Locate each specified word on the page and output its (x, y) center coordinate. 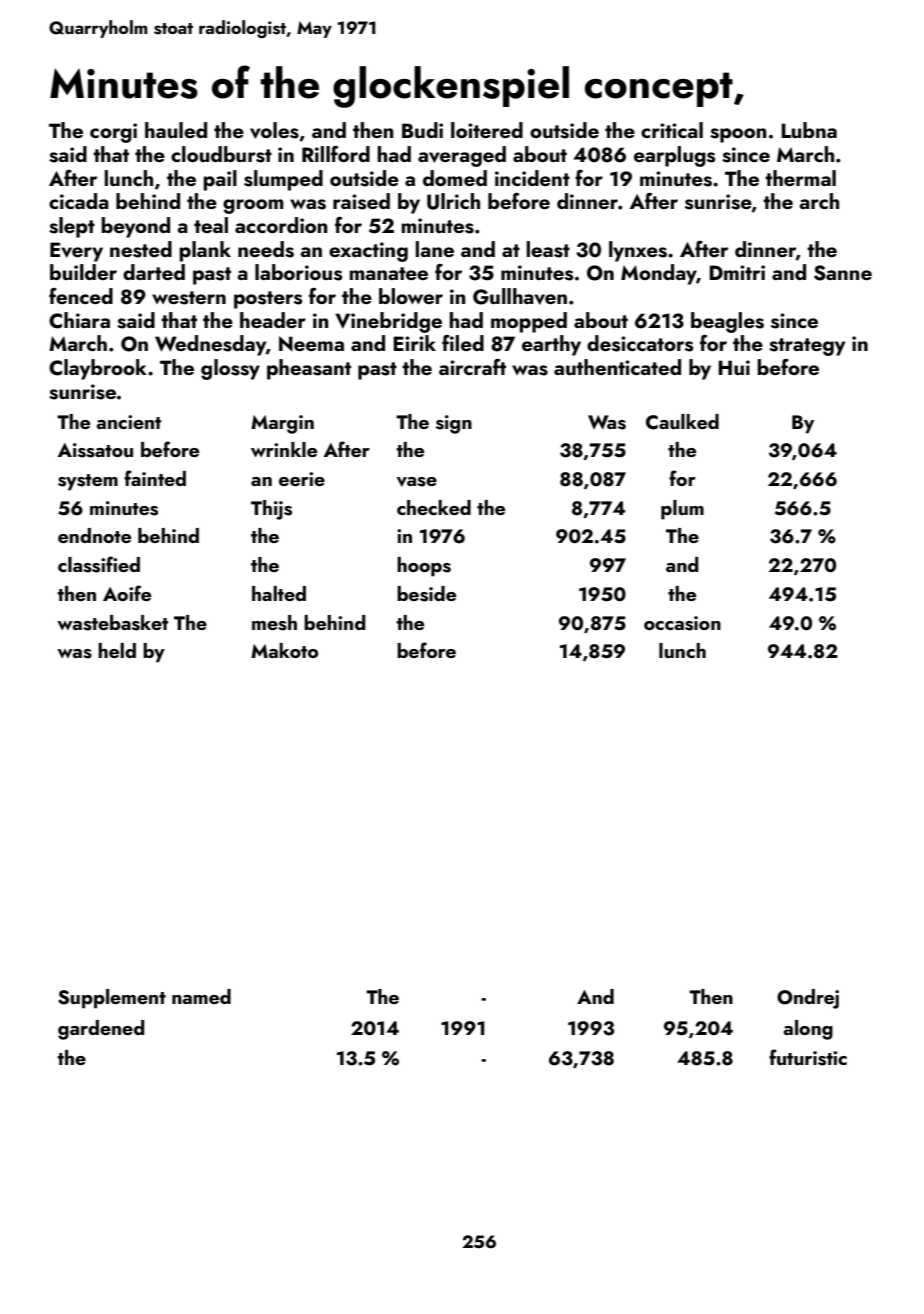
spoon (738, 135)
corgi (113, 133)
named (201, 996)
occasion (682, 623)
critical (672, 130)
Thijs (271, 510)
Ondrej (808, 999)
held (117, 650)
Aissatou (95, 450)
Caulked (682, 422)
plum (682, 510)
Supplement (112, 999)
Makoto (284, 650)
